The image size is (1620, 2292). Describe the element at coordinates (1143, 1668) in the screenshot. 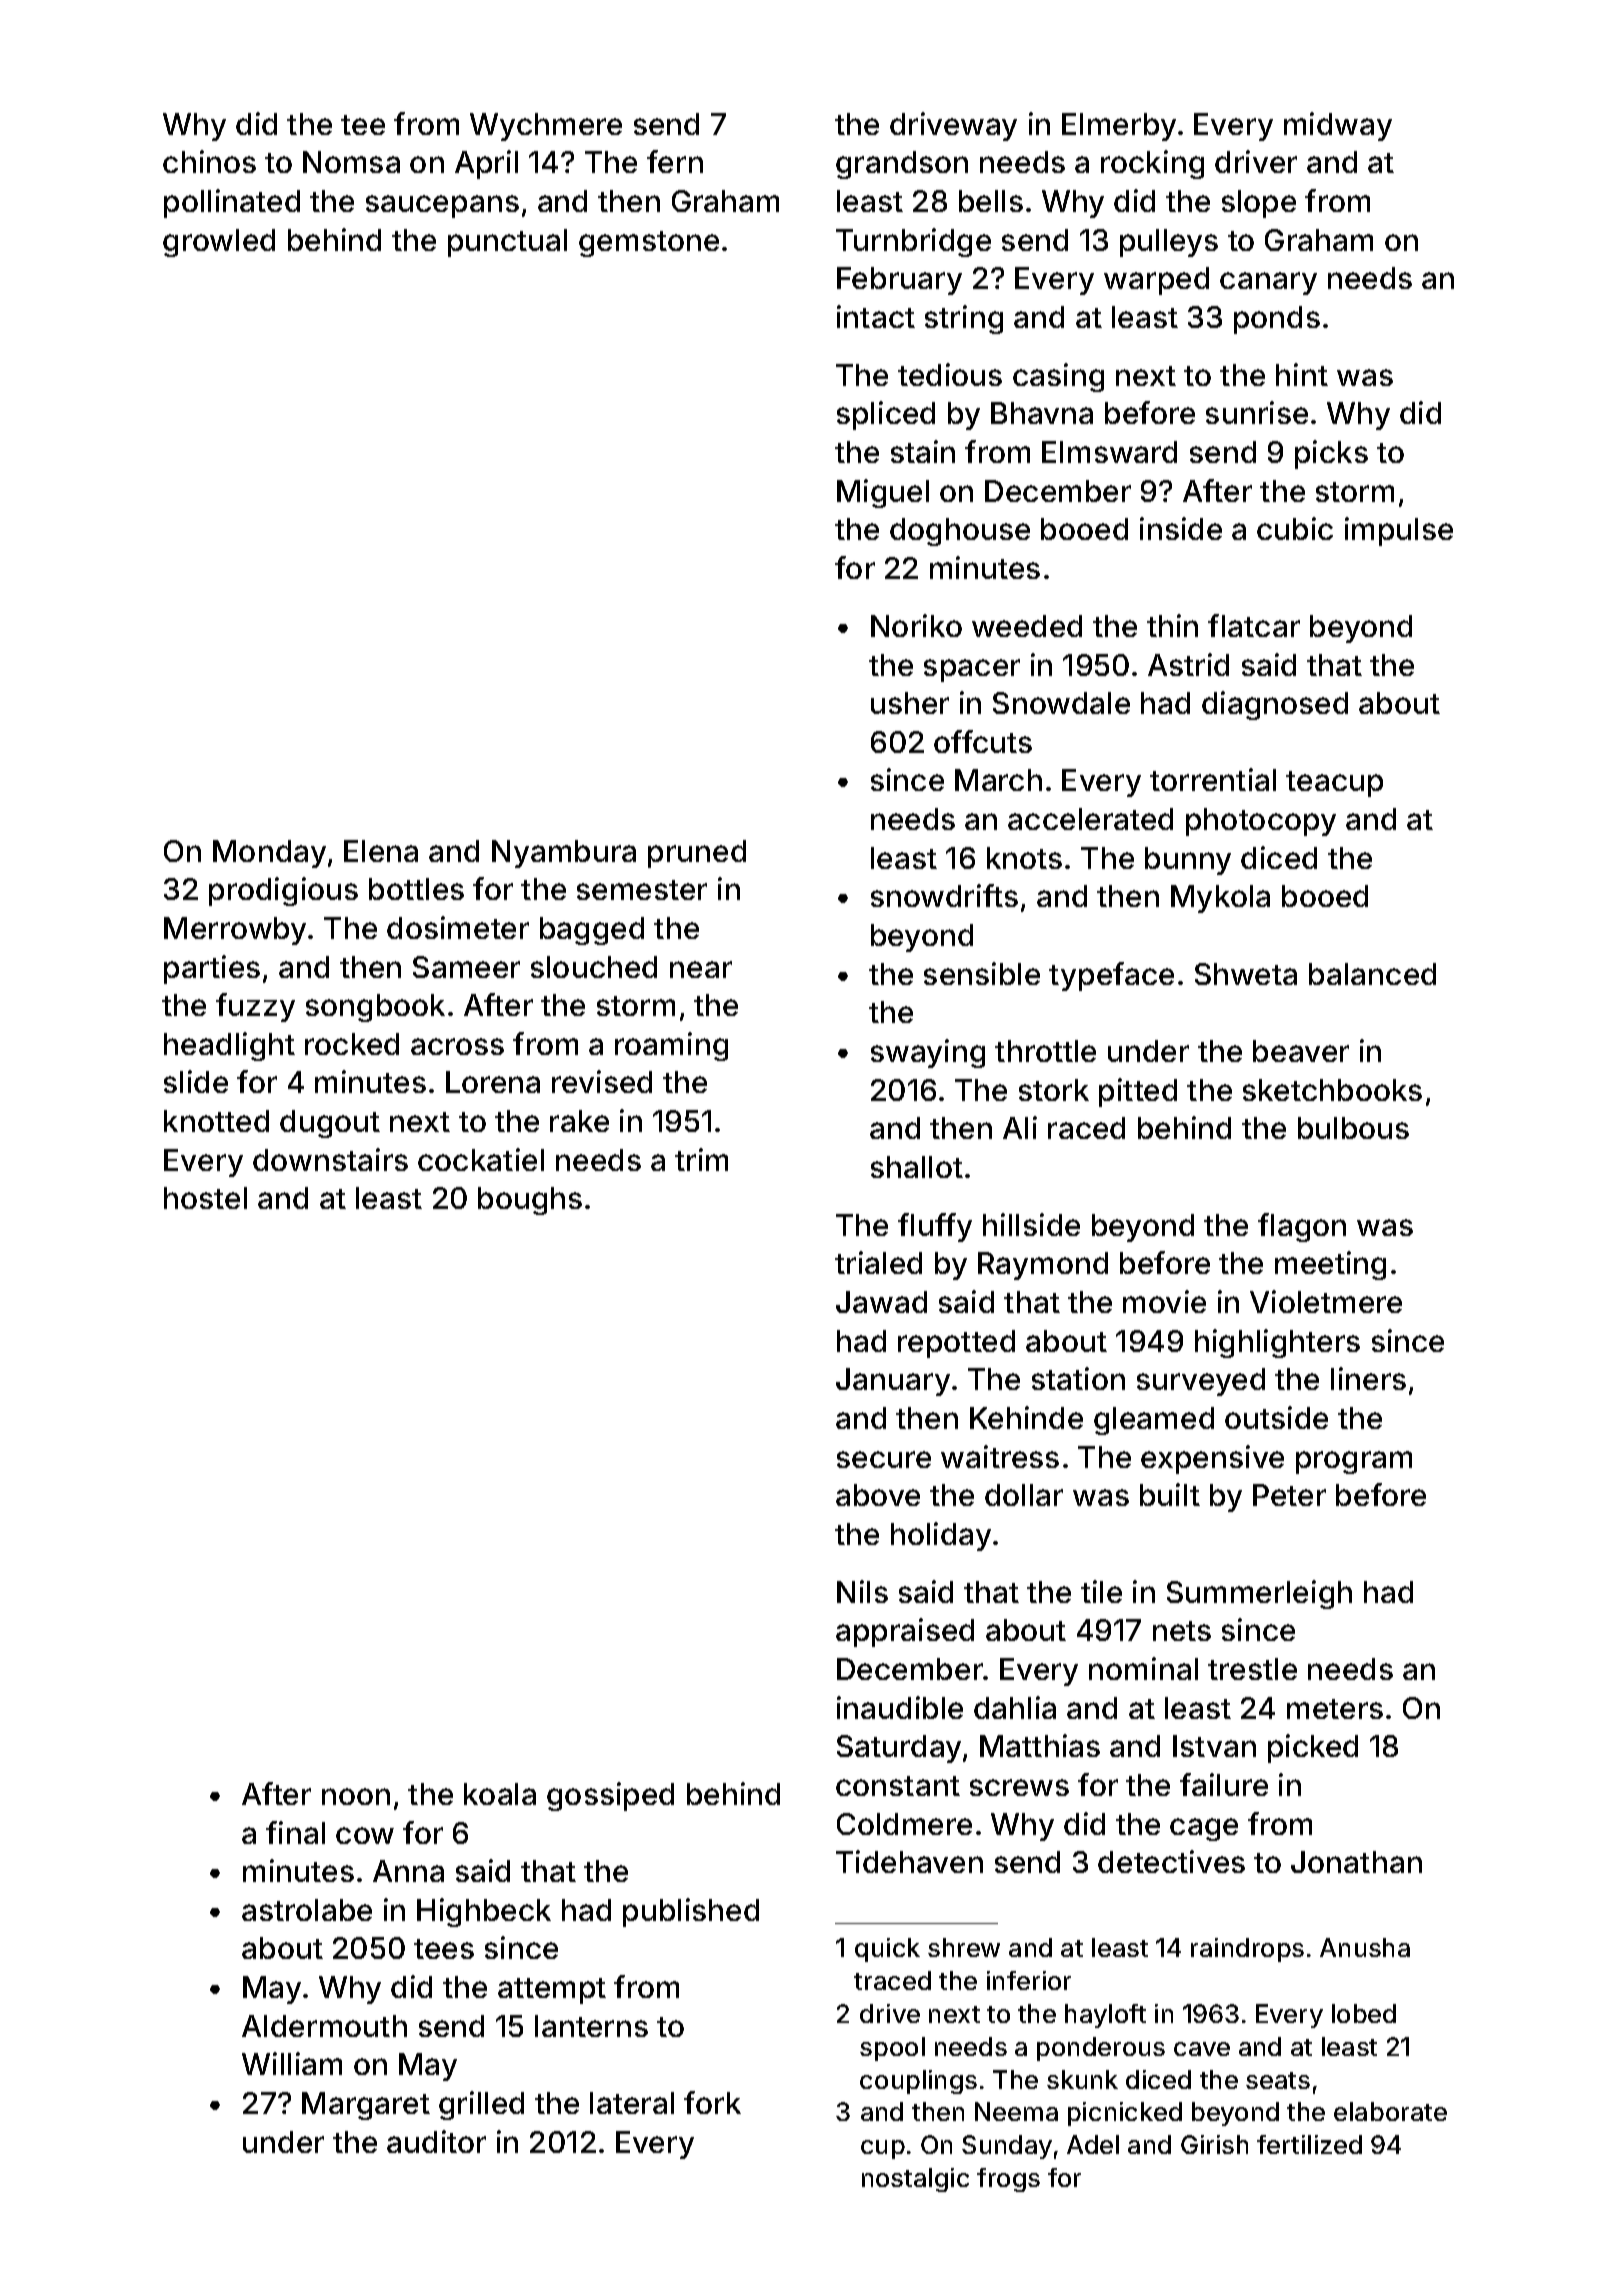

I see `nominal` at that location.
